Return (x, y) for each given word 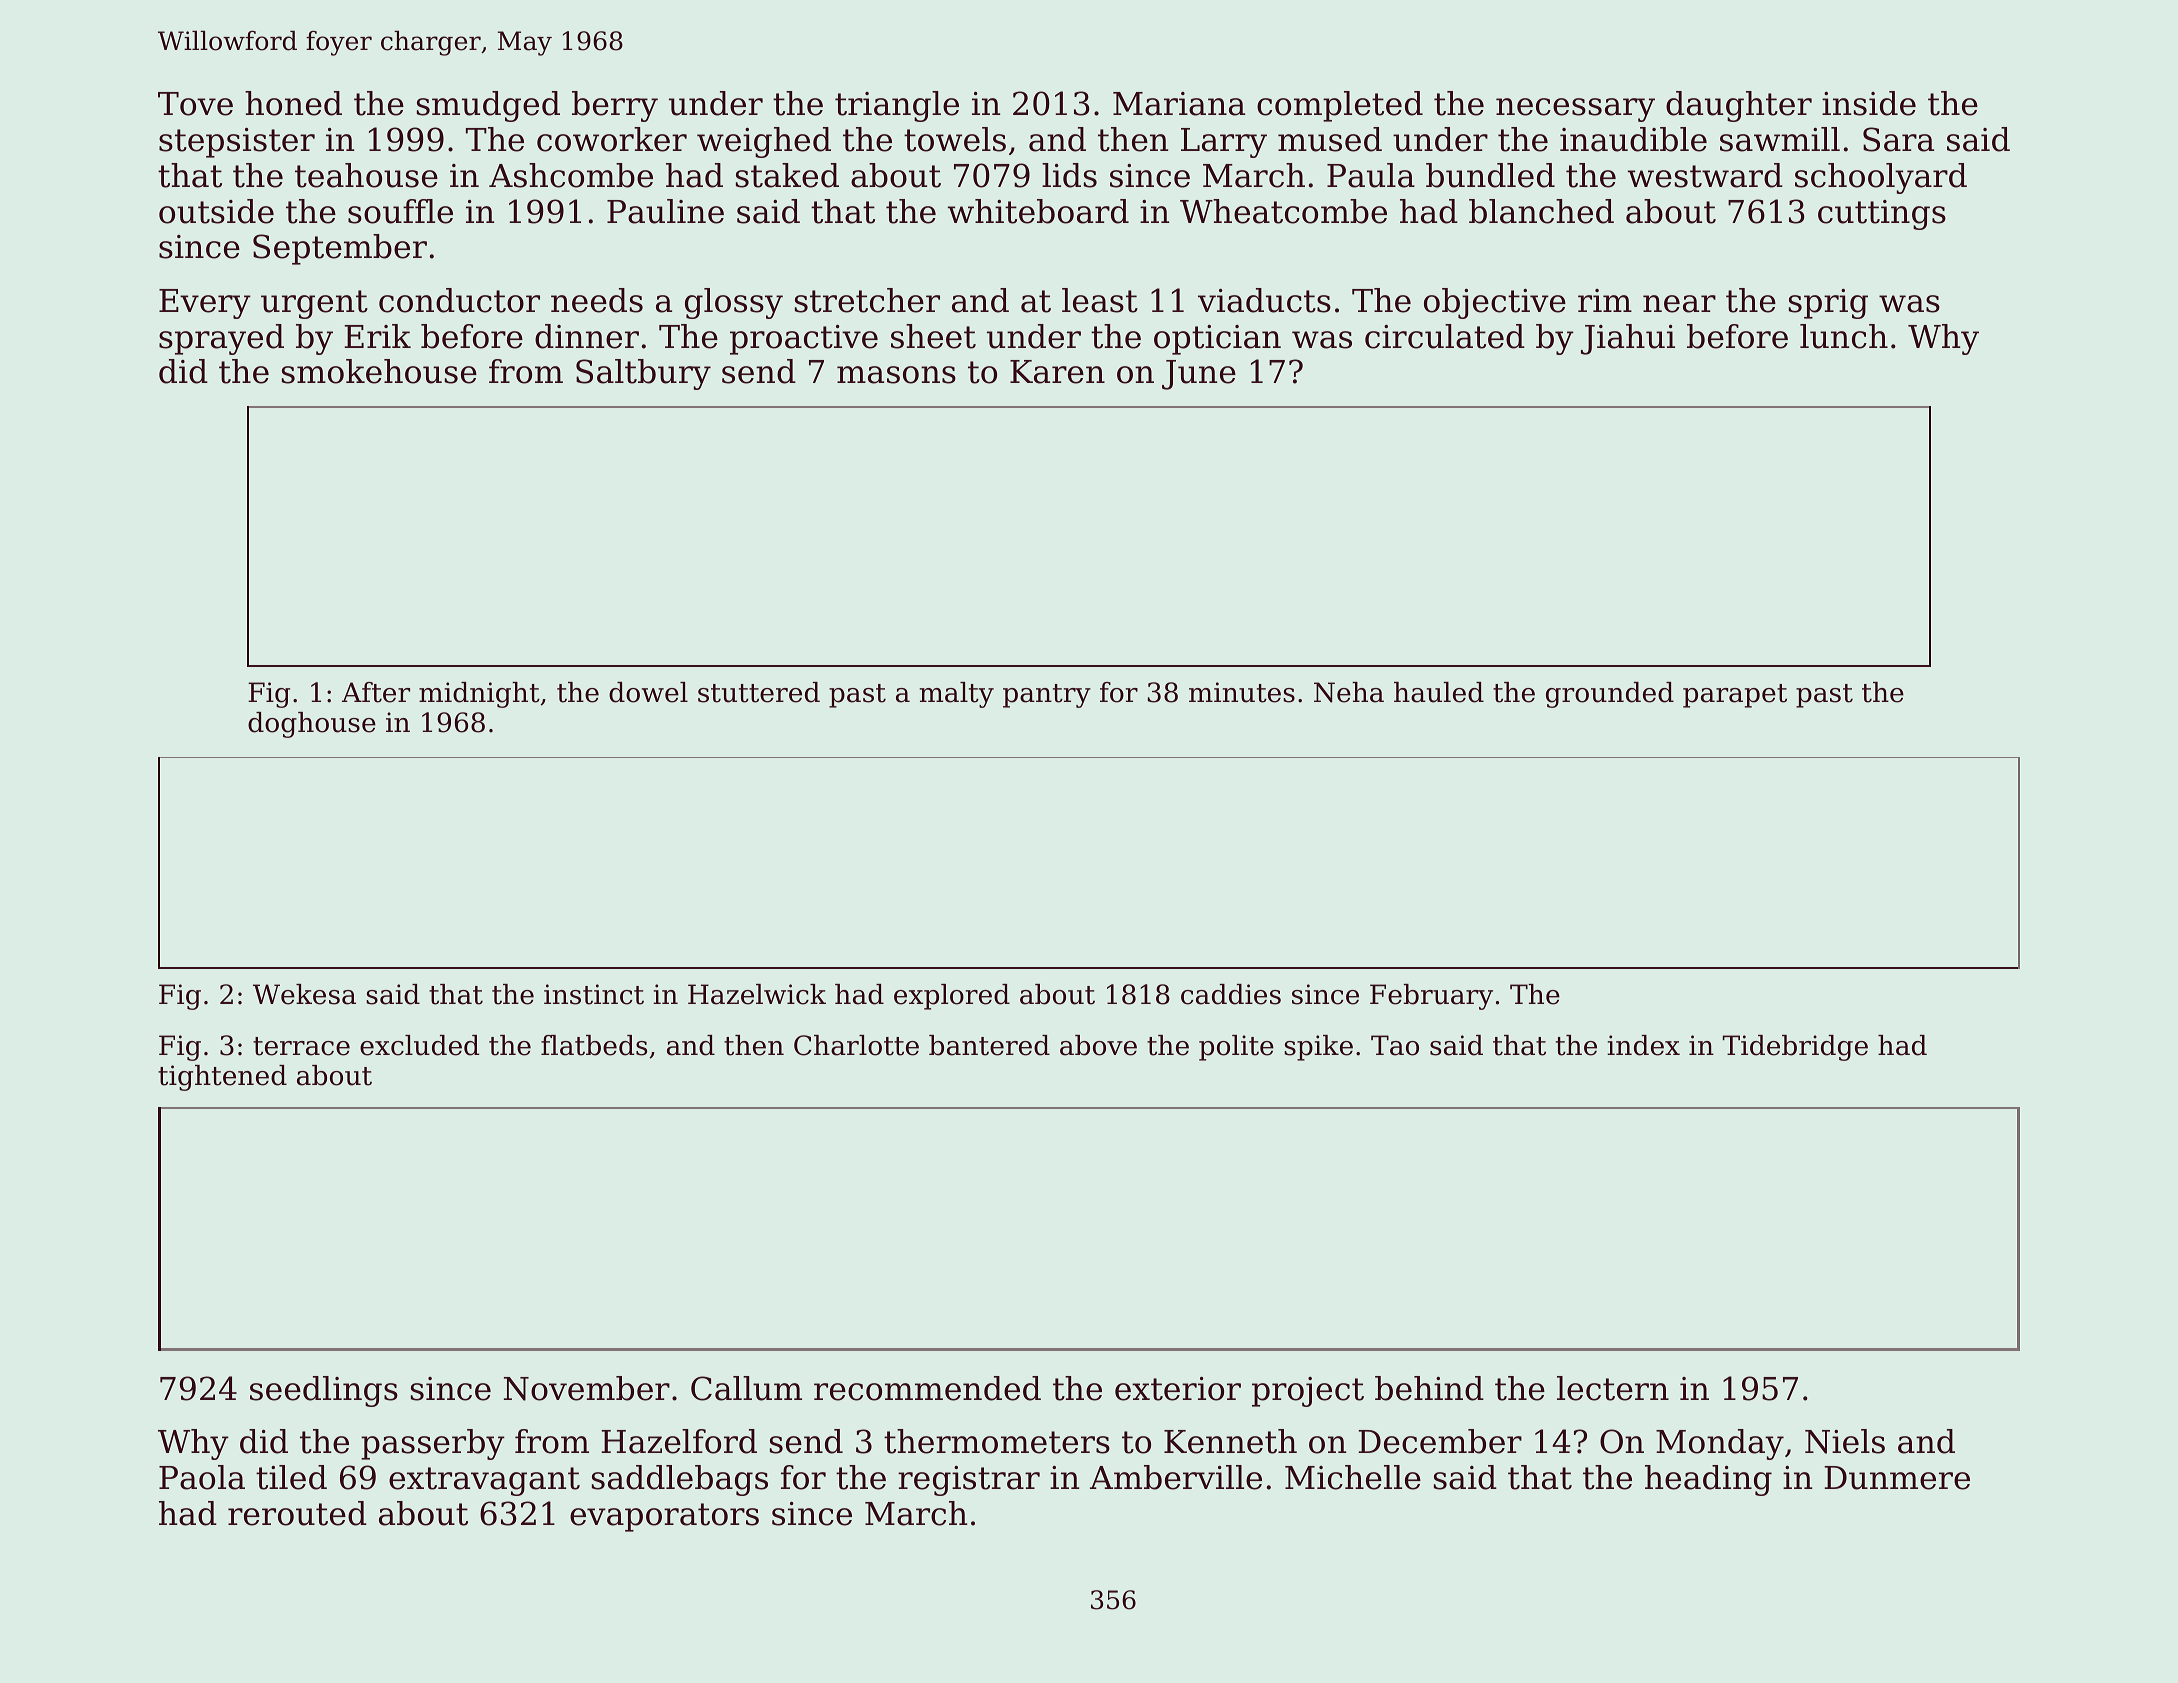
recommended (927, 1388)
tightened (222, 1078)
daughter (1739, 106)
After (376, 692)
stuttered (759, 692)
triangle (897, 106)
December (1440, 1441)
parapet (1735, 696)
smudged (488, 106)
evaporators (664, 1517)
